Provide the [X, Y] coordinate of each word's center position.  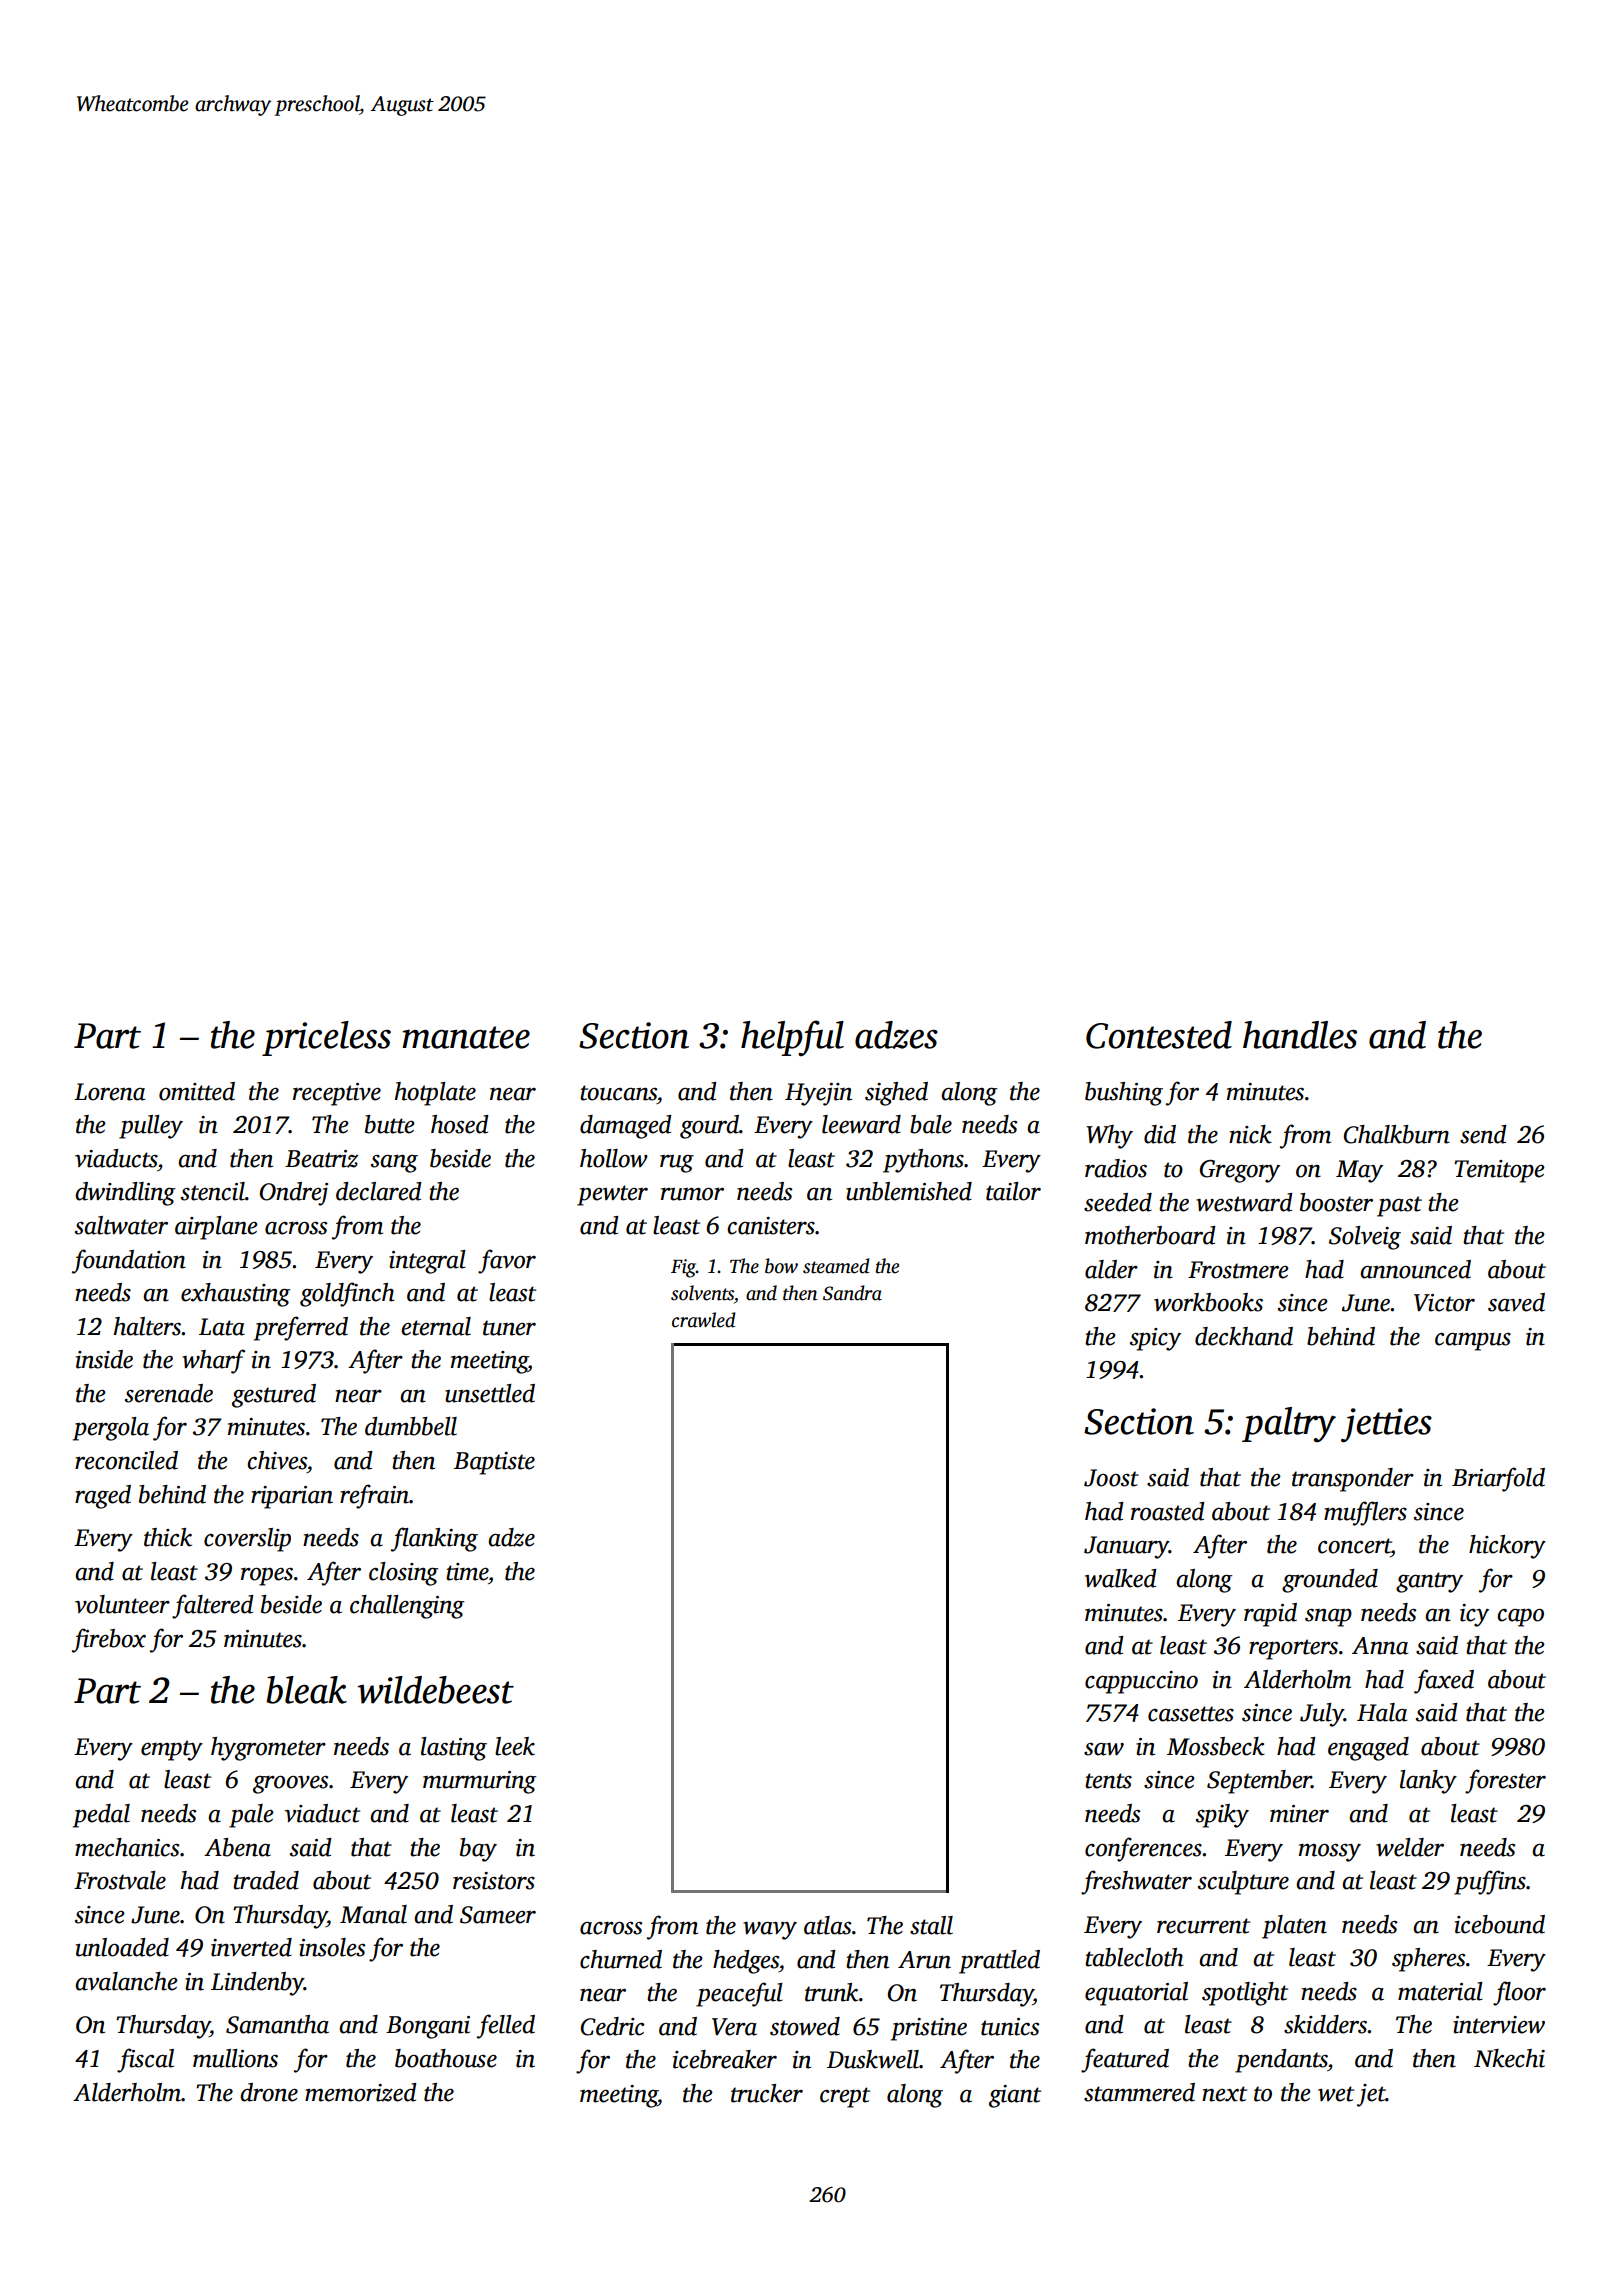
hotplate [435, 1094]
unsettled [490, 1393]
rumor [692, 1194]
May [1359, 1171]
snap [1328, 1617]
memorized [361, 2092]
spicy [1155, 1339]
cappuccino [1141, 1682]
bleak [306, 1690]
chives [277, 1460]
